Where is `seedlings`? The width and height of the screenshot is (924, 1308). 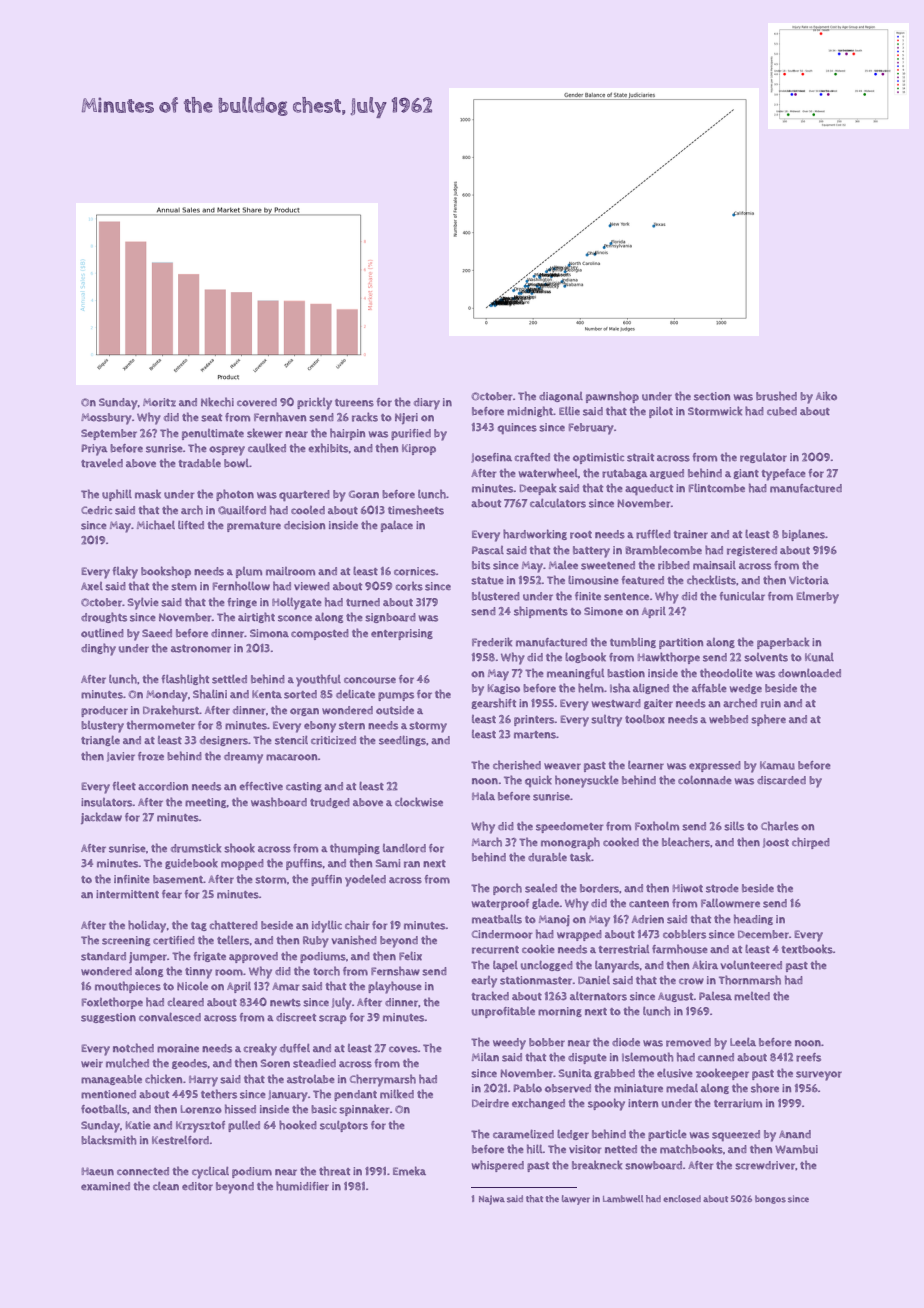 seedlings is located at coordinates (402, 740).
